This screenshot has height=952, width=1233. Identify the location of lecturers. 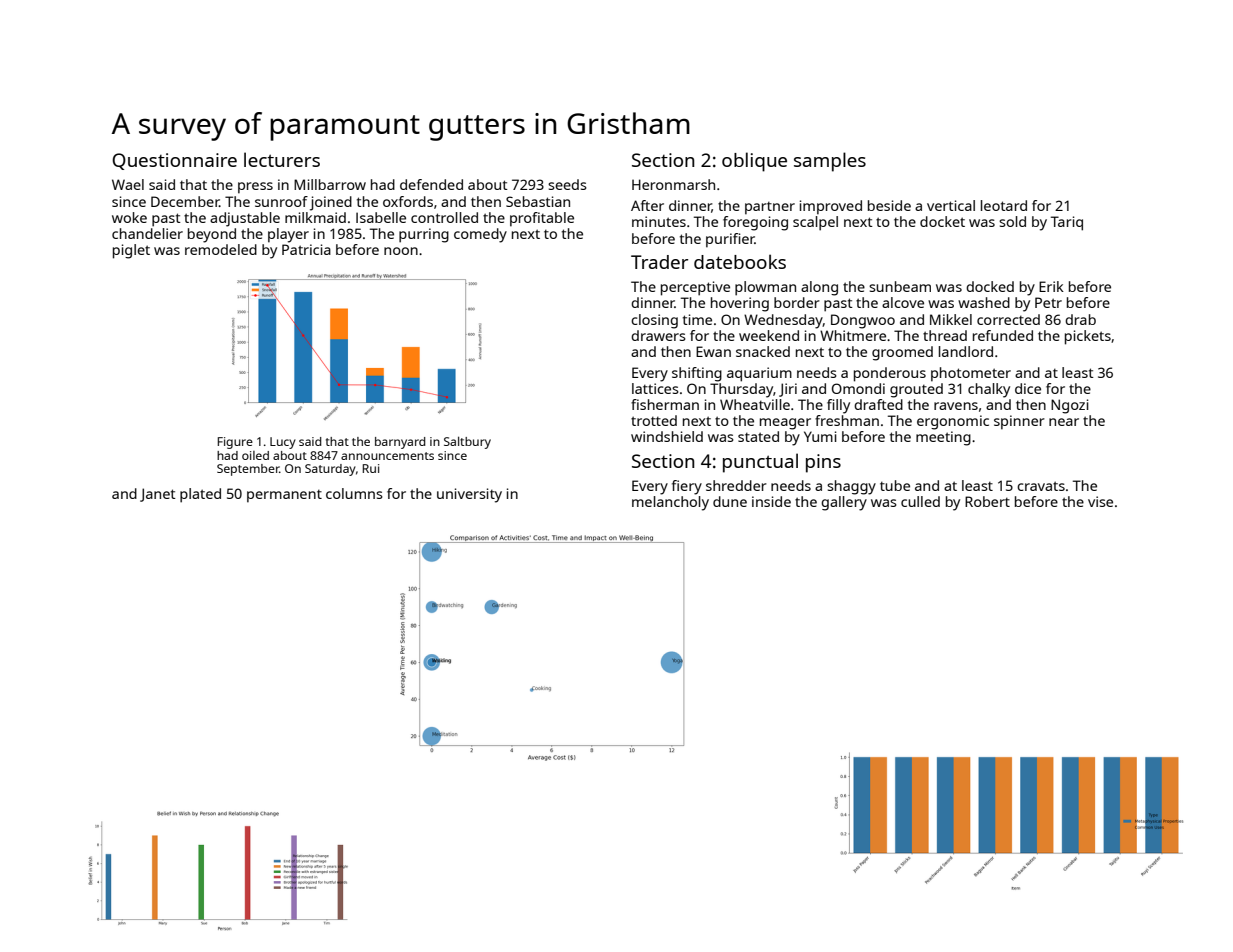
(282, 159).
